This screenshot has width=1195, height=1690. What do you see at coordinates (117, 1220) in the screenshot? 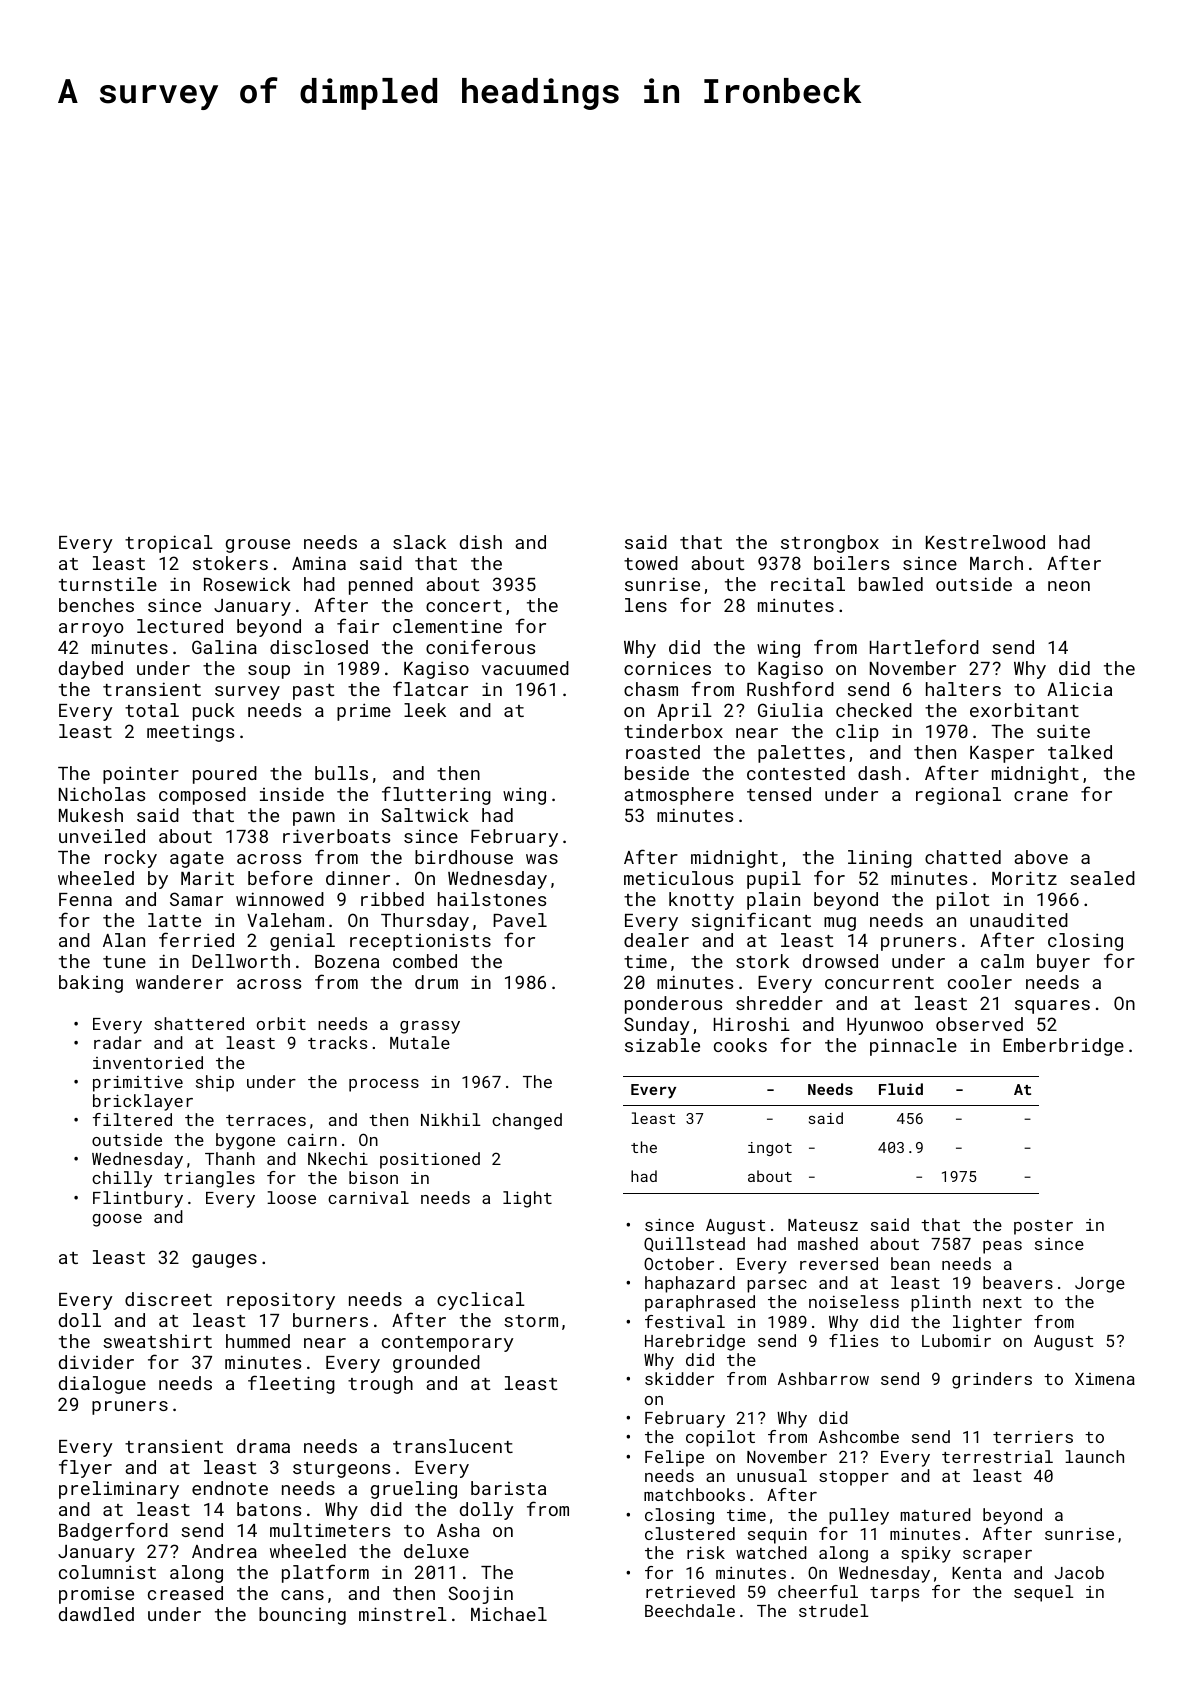
I see `goose` at bounding box center [117, 1220].
